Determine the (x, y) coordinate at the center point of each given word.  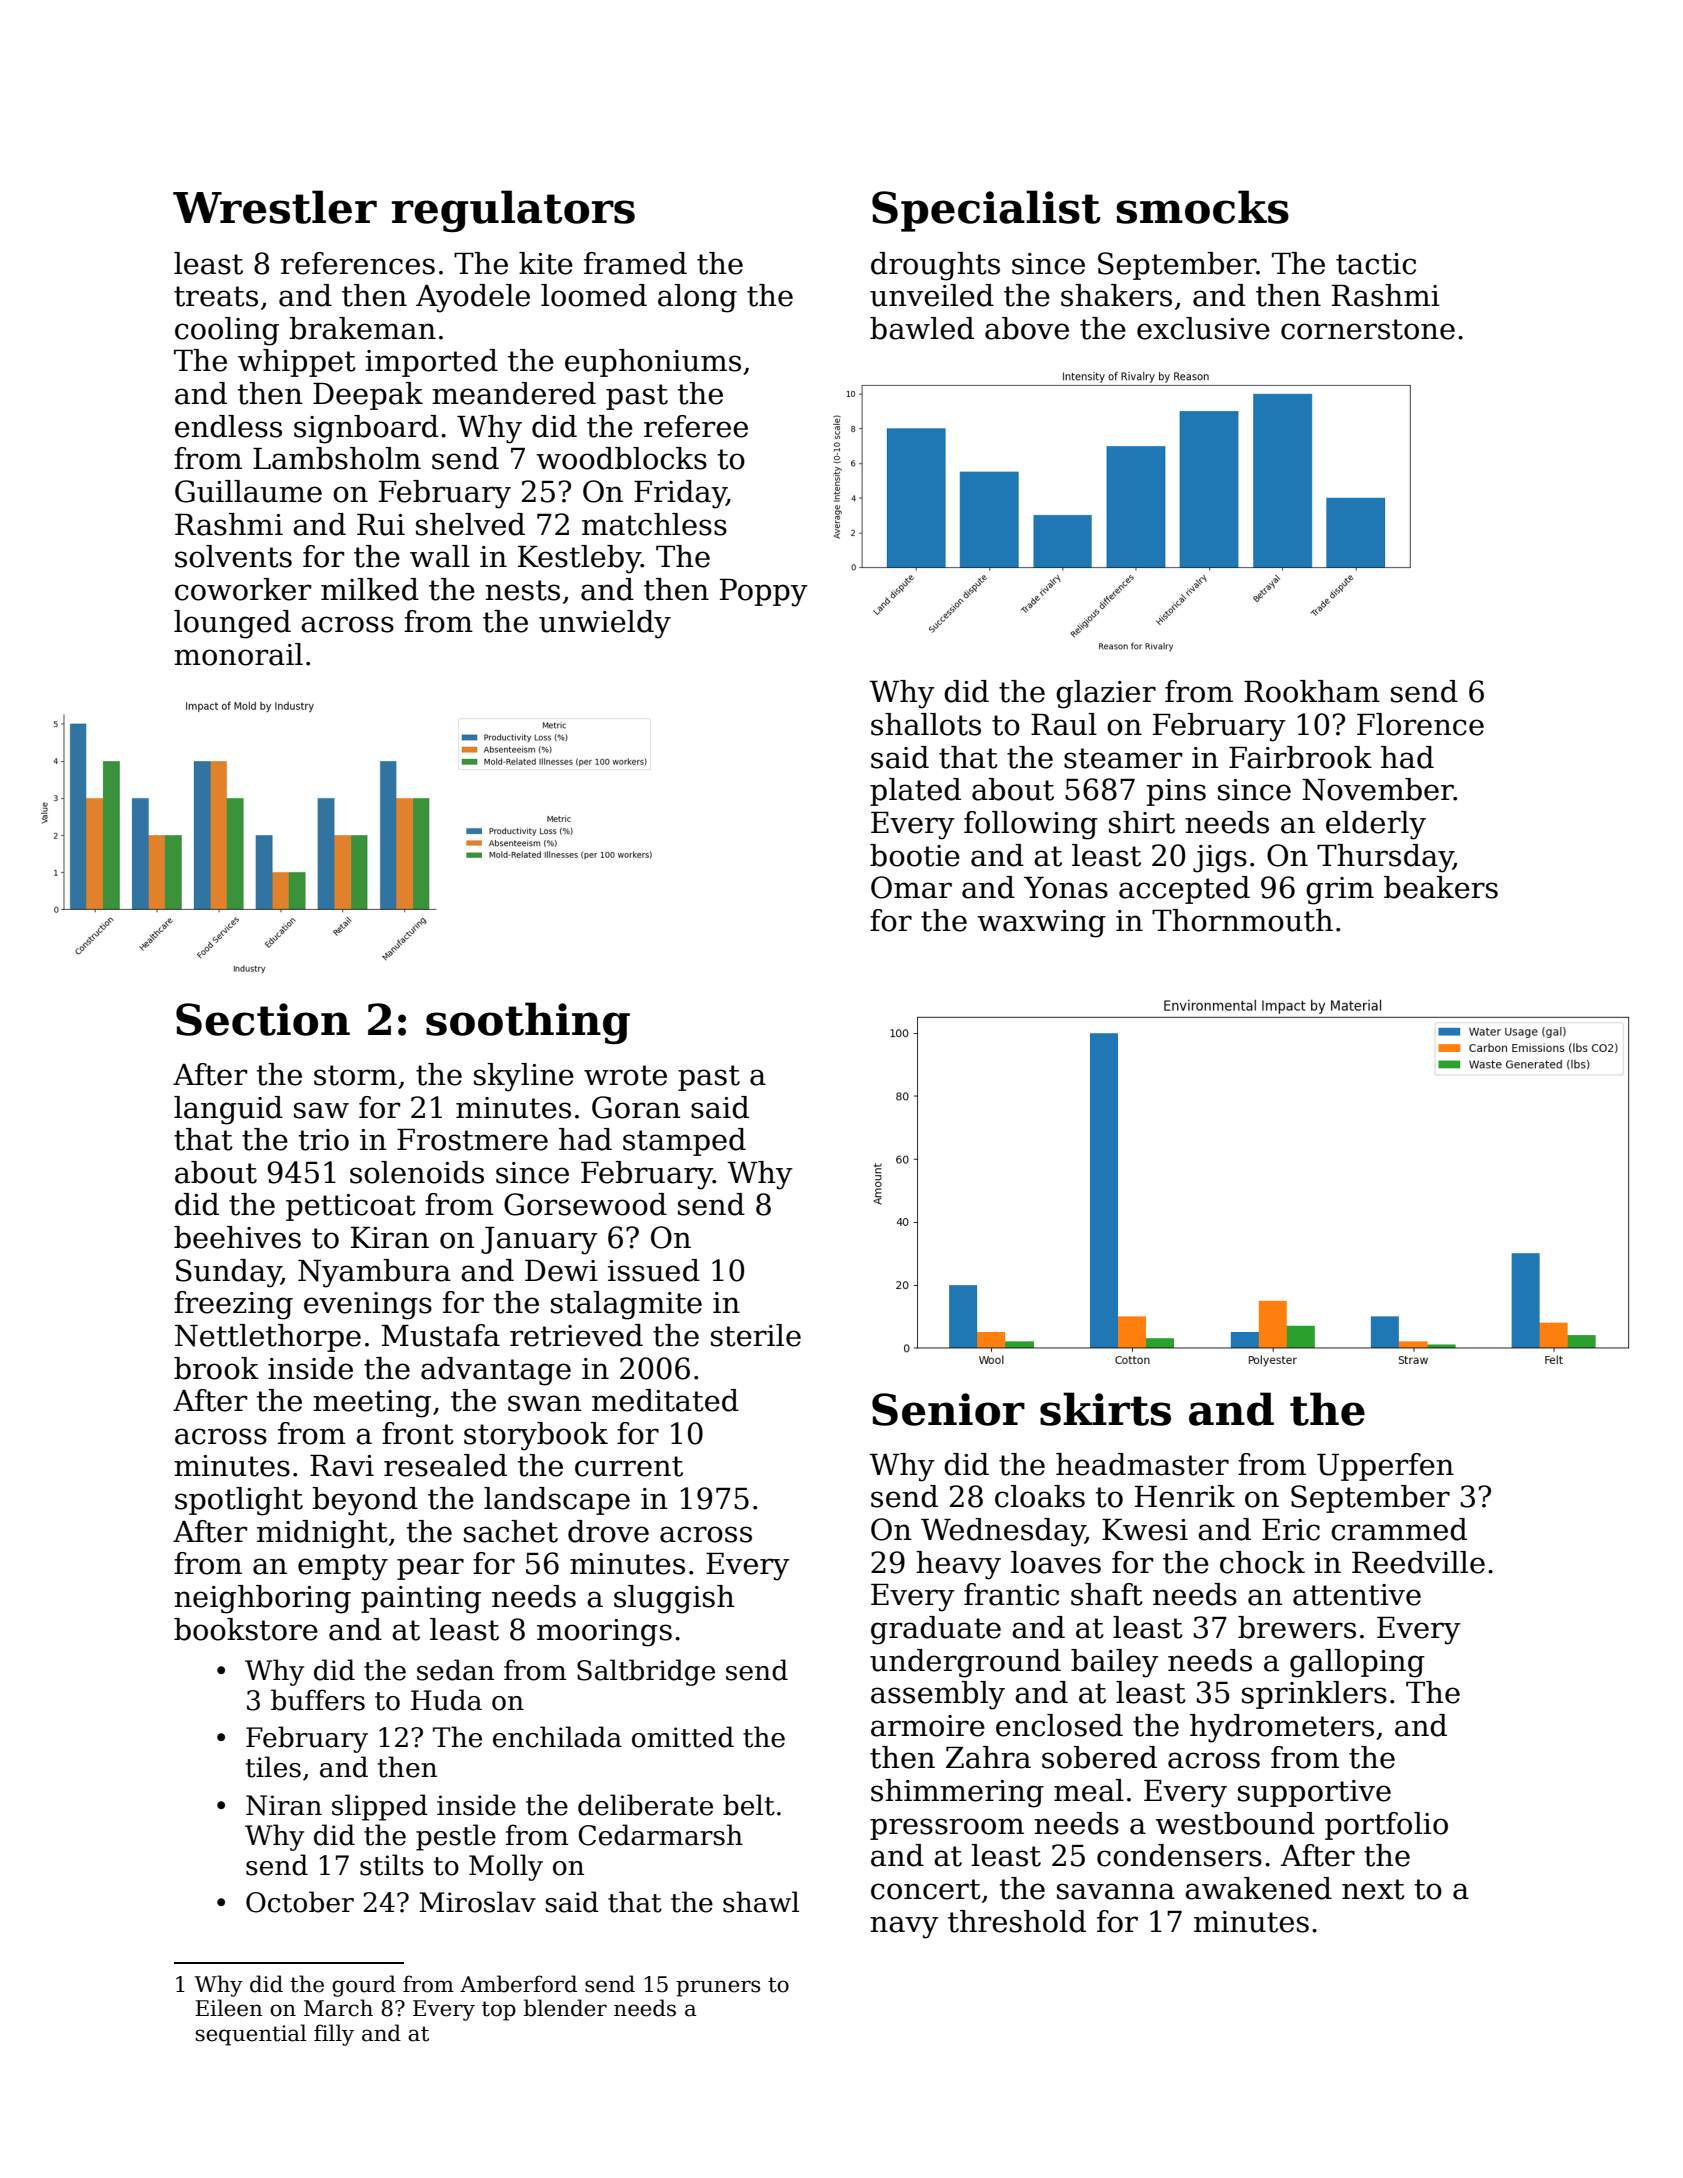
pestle (456, 1837)
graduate (936, 1630)
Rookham (1312, 691)
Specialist (986, 211)
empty (343, 1567)
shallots (926, 724)
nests (522, 590)
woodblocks (621, 458)
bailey (1115, 1663)
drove (608, 1531)
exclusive (1203, 328)
